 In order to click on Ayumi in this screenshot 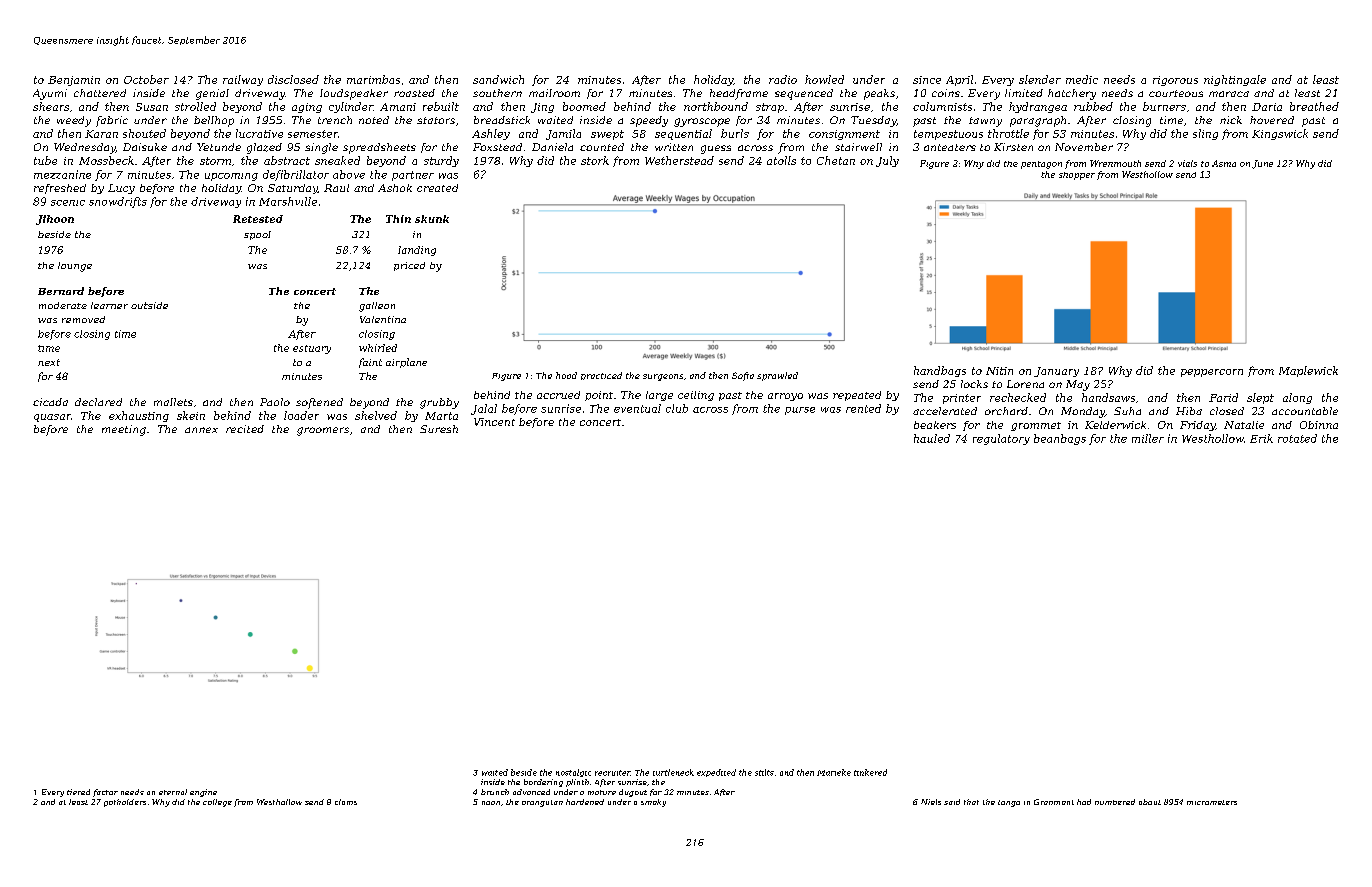, I will do `click(50, 94)`.
